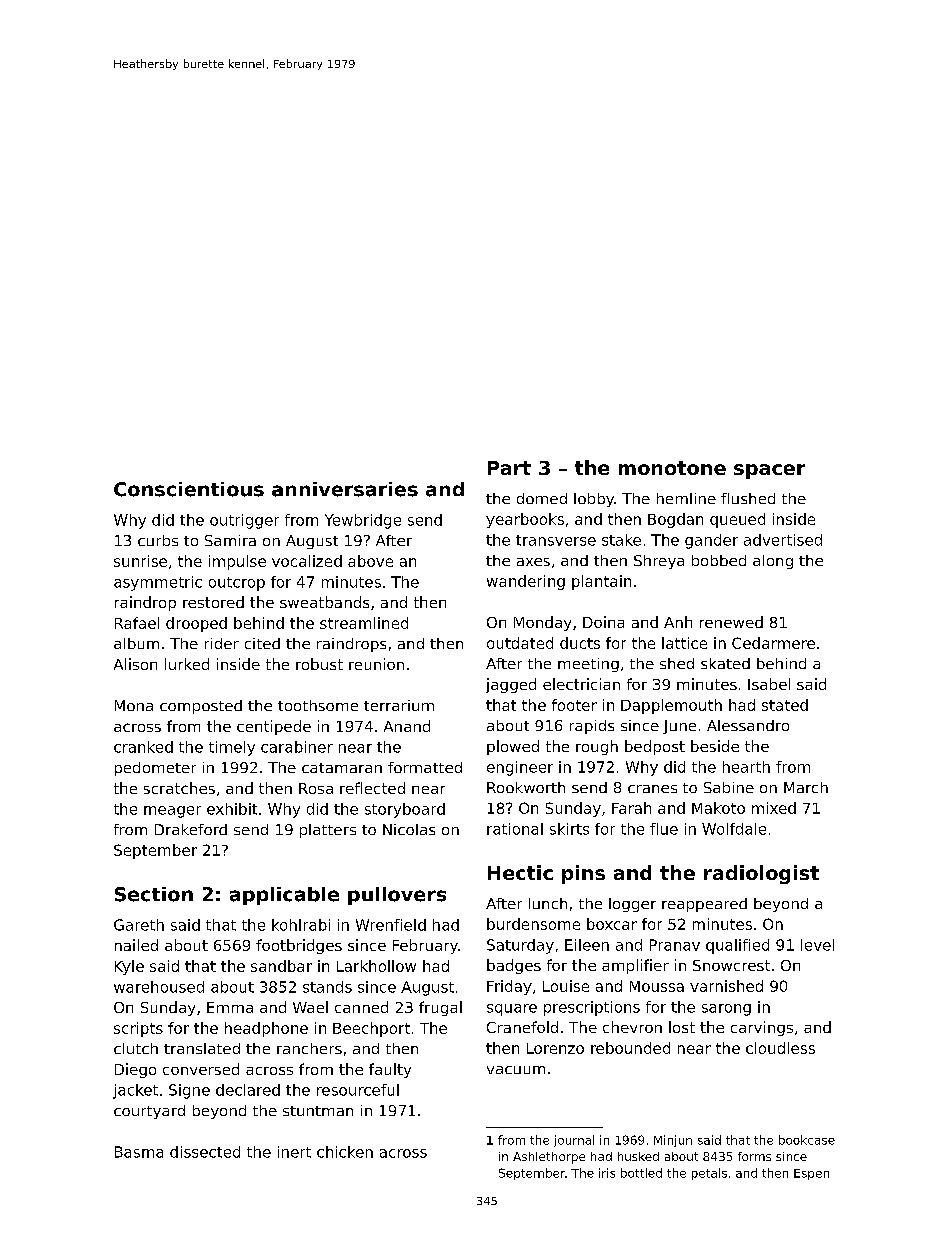  Describe the element at coordinates (509, 468) in the screenshot. I see `Part` at that location.
